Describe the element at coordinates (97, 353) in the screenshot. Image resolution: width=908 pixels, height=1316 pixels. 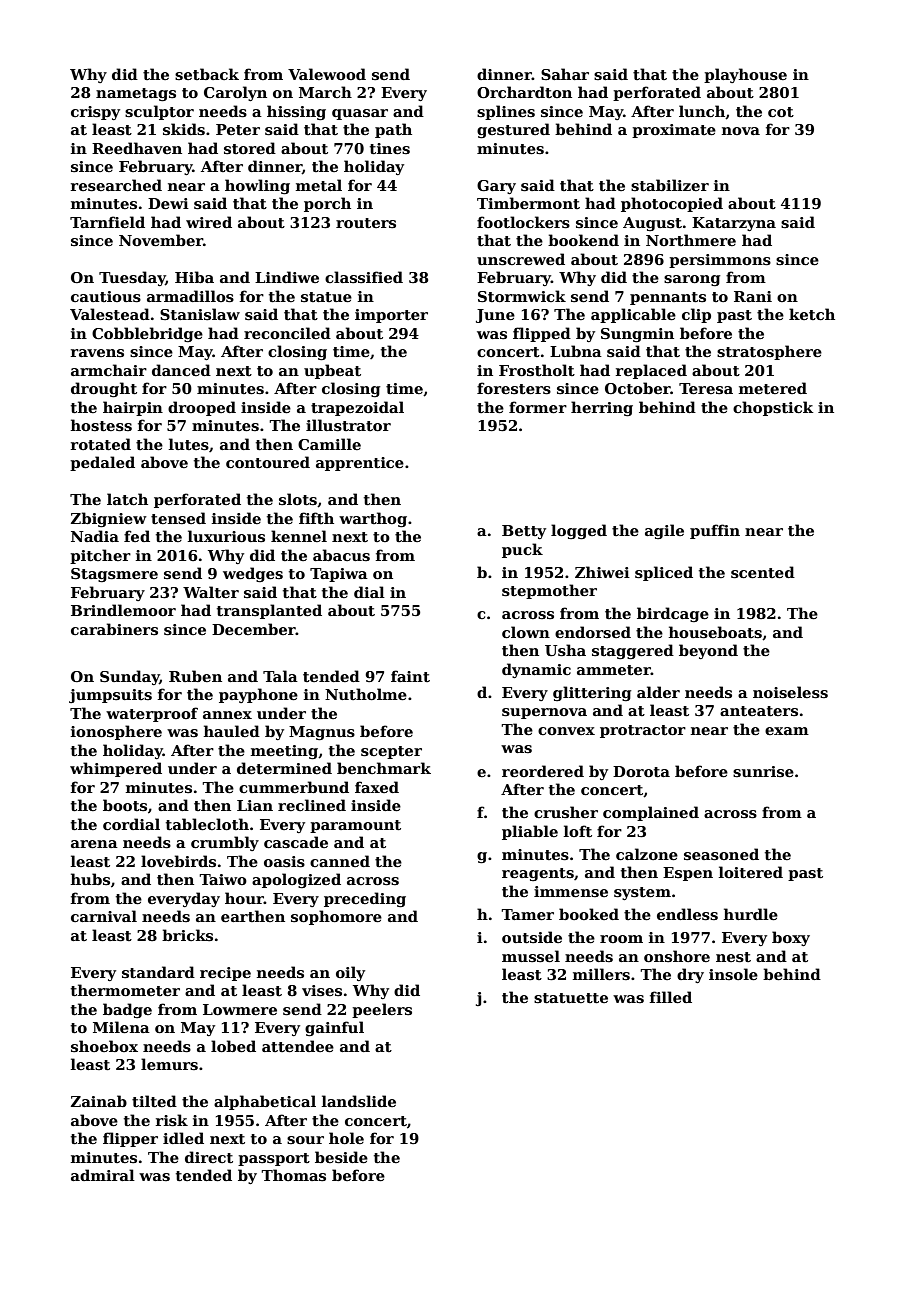
I see `ravens` at that location.
